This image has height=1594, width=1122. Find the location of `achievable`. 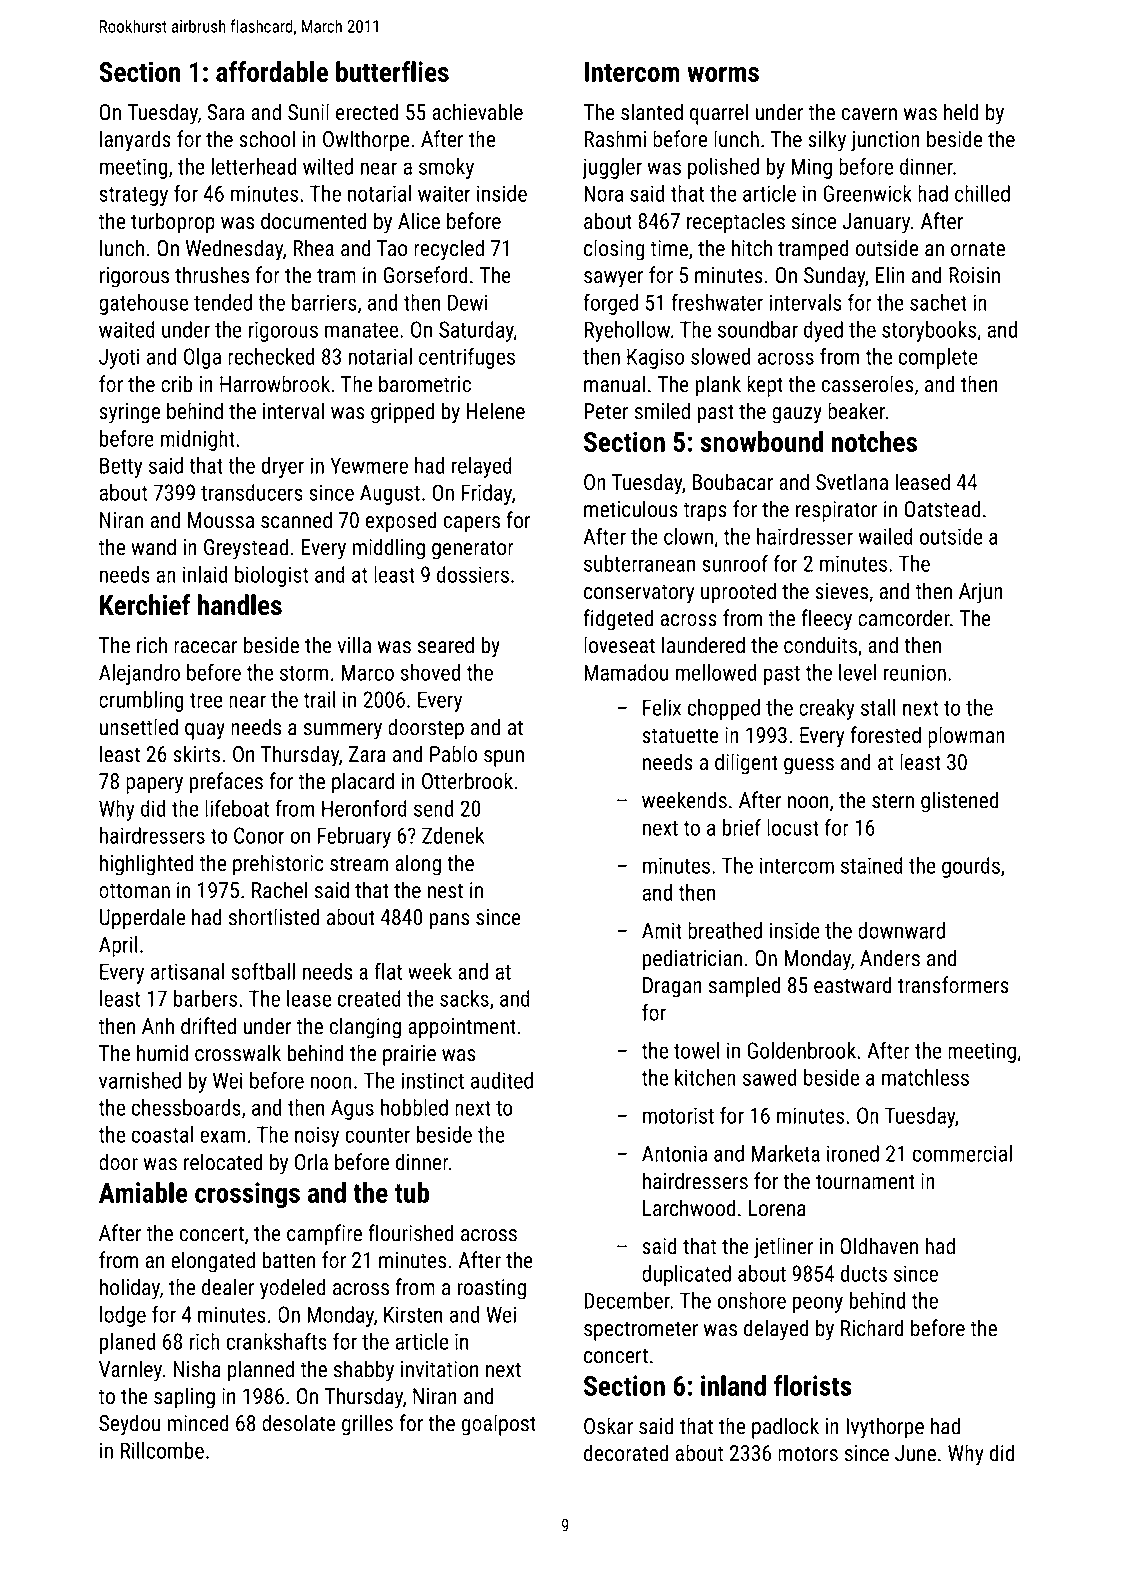

achievable is located at coordinates (477, 112).
